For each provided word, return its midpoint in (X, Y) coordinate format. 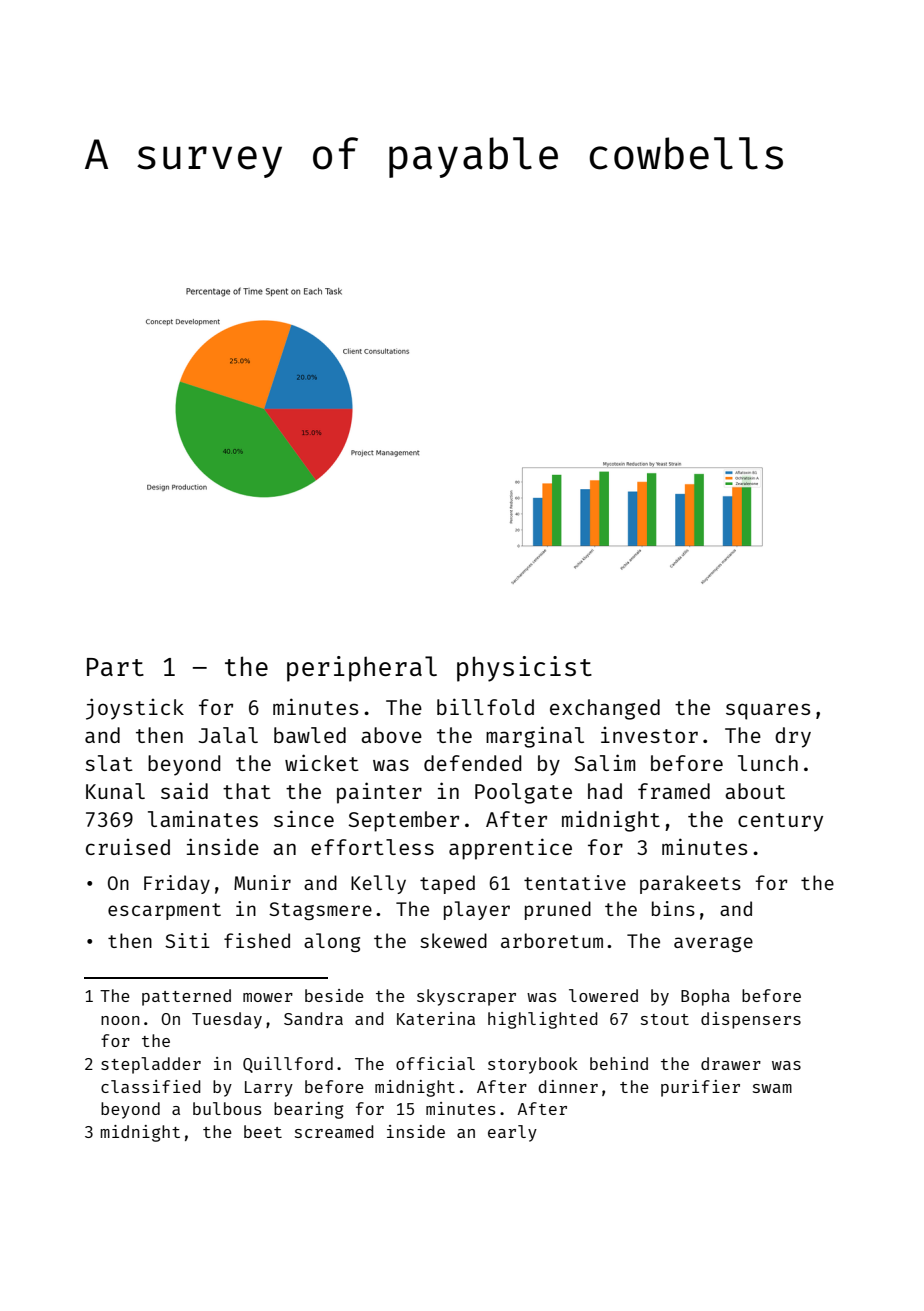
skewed (453, 940)
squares (768, 711)
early (512, 1133)
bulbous (227, 1108)
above (391, 735)
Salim (605, 762)
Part (115, 667)
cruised (128, 847)
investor (649, 735)
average (713, 944)
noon (120, 1020)
